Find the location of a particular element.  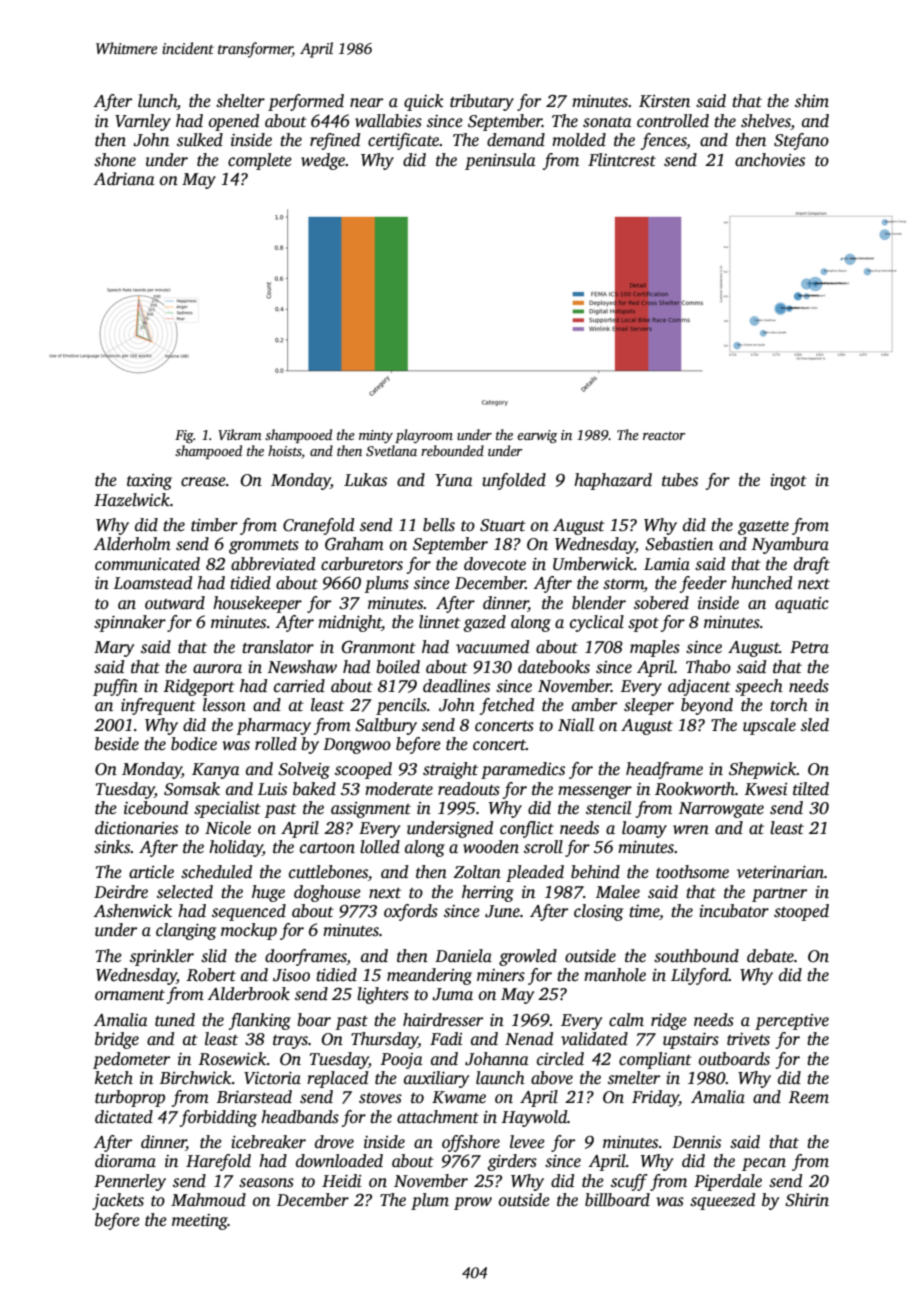

Pennerley is located at coordinates (130, 1182).
